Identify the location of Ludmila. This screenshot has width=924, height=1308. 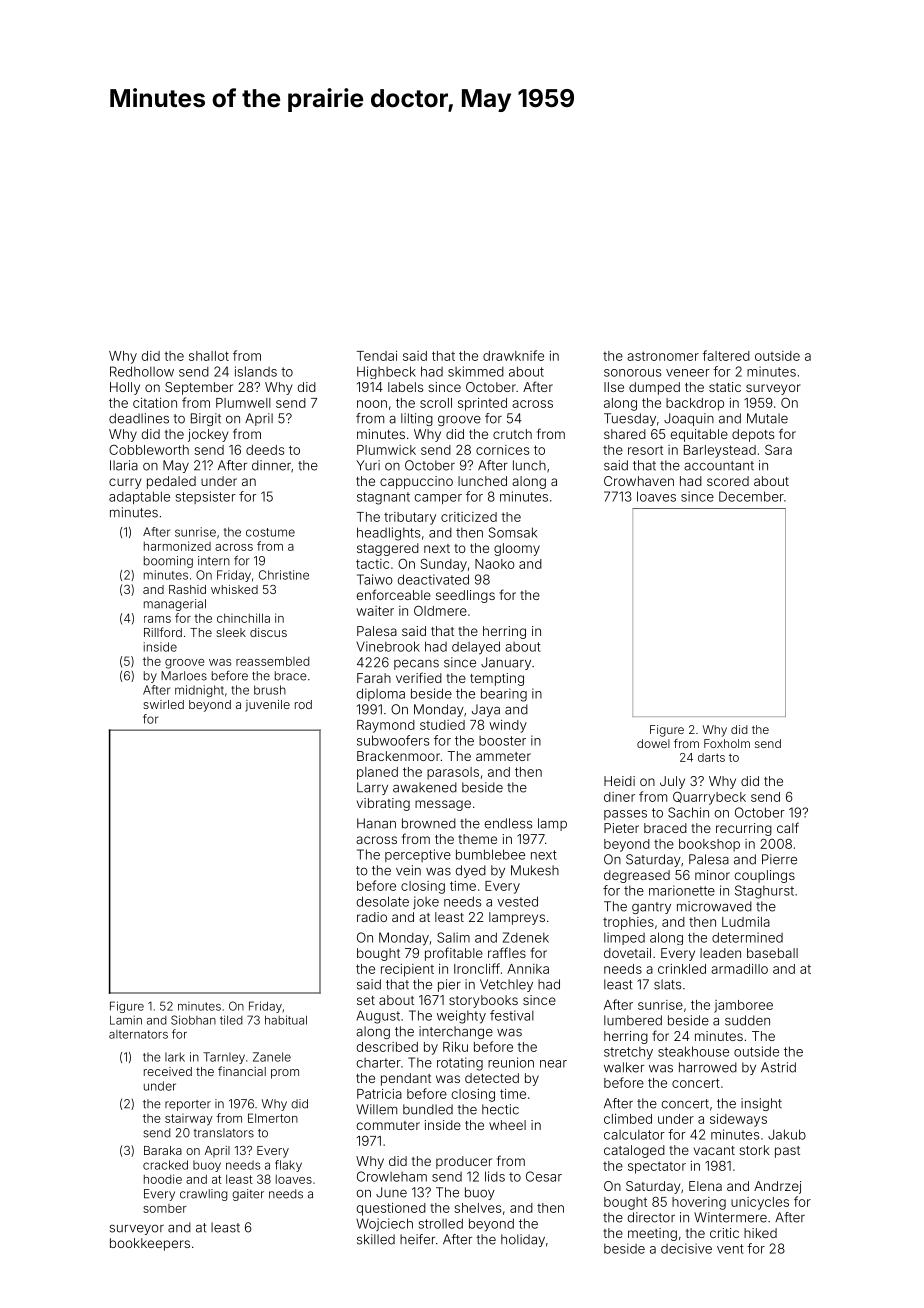
(746, 922).
